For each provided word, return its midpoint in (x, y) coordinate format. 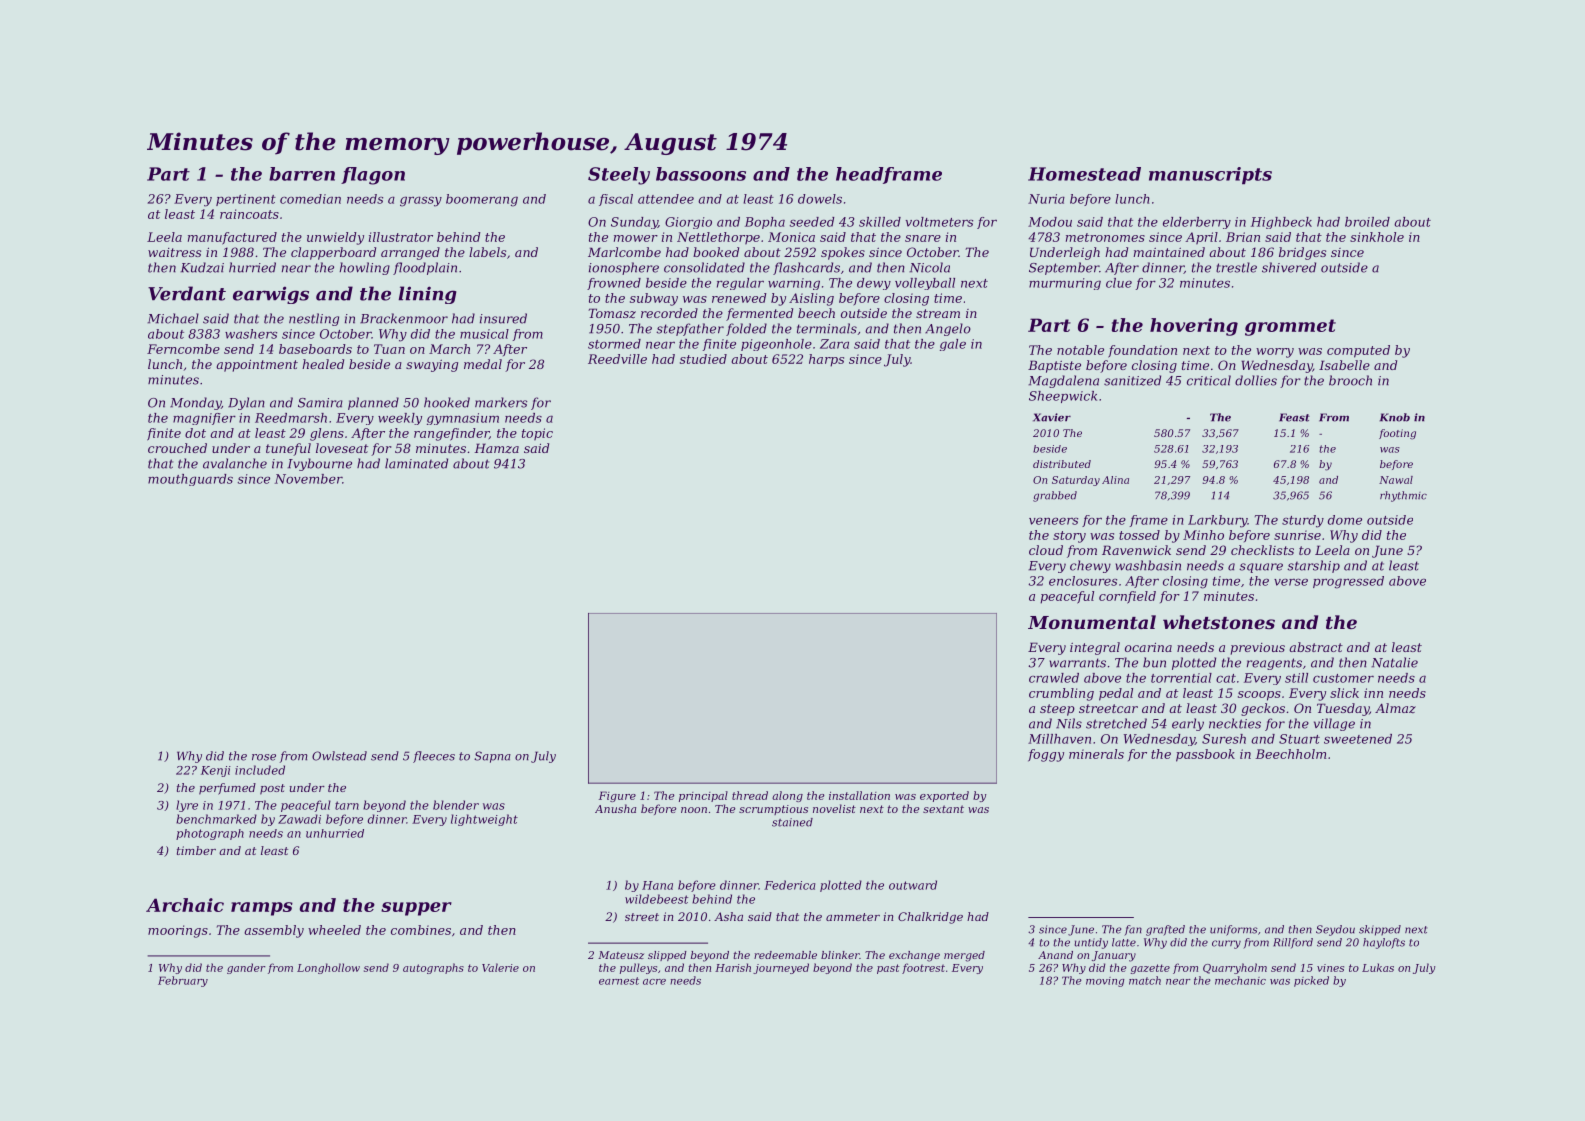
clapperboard (333, 253)
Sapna (492, 757)
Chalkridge (930, 918)
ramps (262, 909)
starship (1313, 566)
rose (264, 757)
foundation (1142, 351)
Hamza (496, 448)
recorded (669, 313)
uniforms (1234, 930)
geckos (1263, 709)
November (308, 479)
